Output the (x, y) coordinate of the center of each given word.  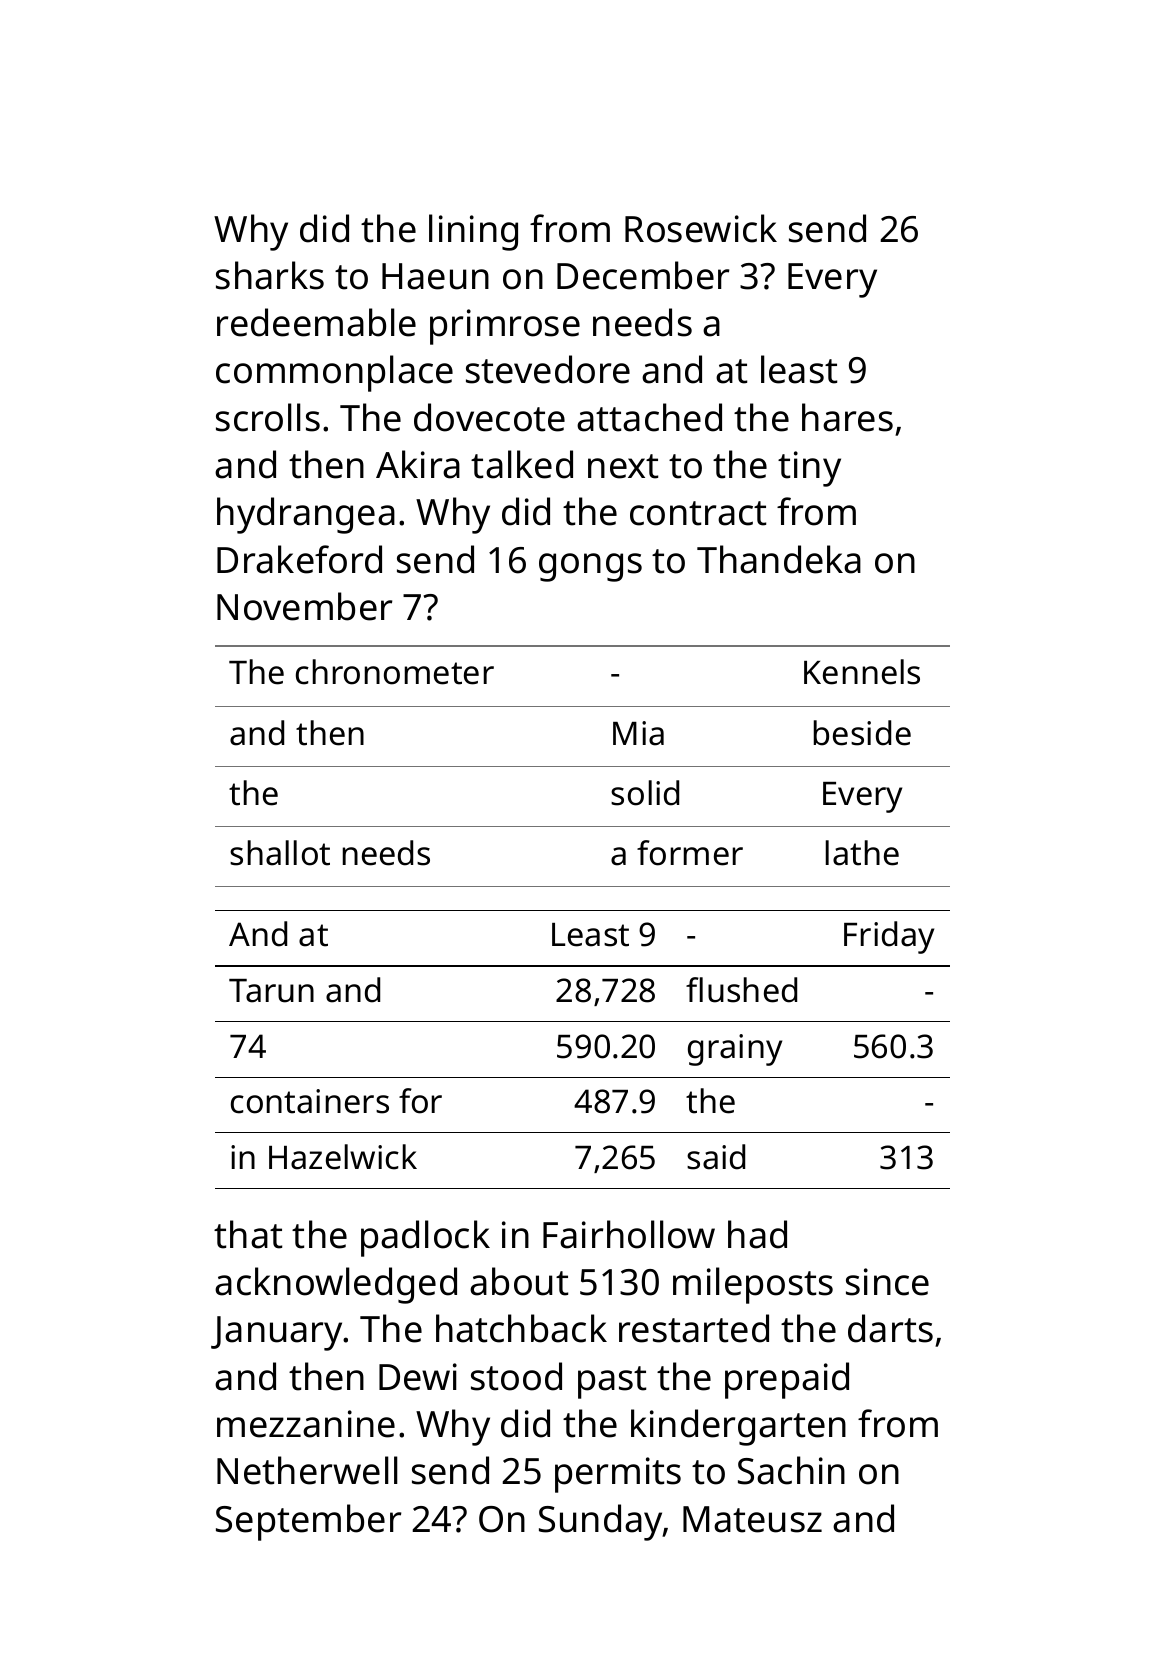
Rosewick (701, 228)
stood (516, 1376)
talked (522, 464)
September (308, 1522)
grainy (735, 1050)
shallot (280, 853)
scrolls (268, 417)
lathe (862, 853)
